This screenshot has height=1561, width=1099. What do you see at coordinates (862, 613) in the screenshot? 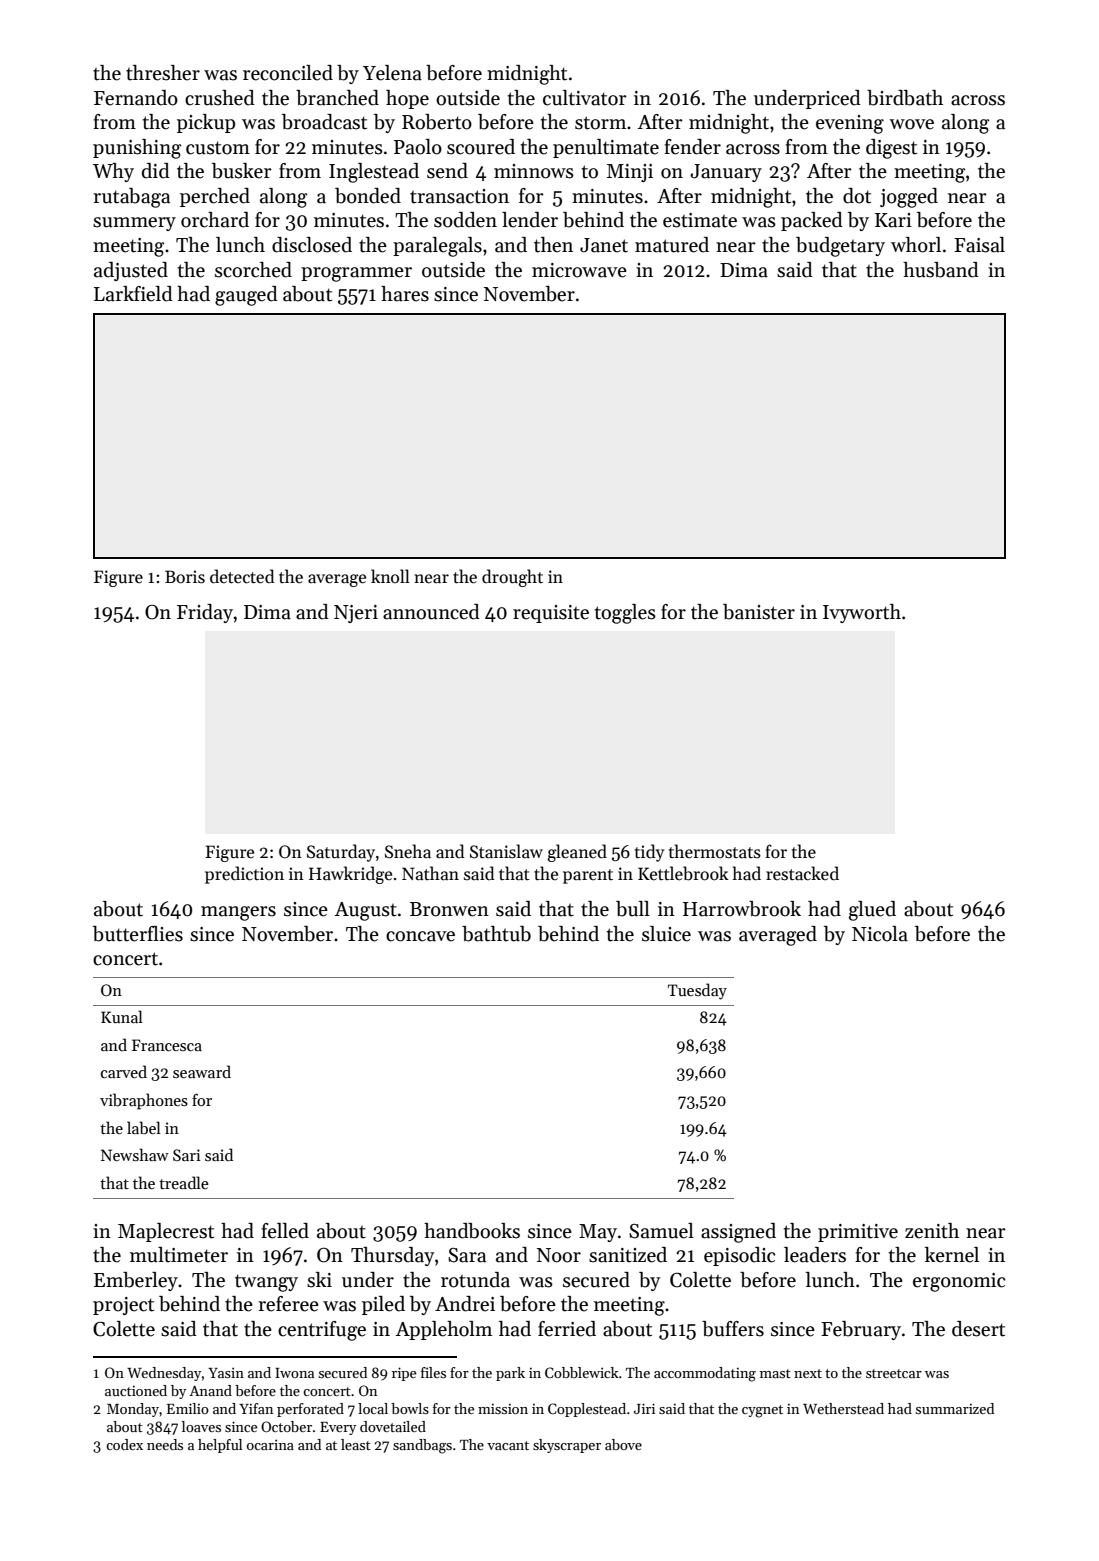
I see `Ivyworth` at bounding box center [862, 613].
